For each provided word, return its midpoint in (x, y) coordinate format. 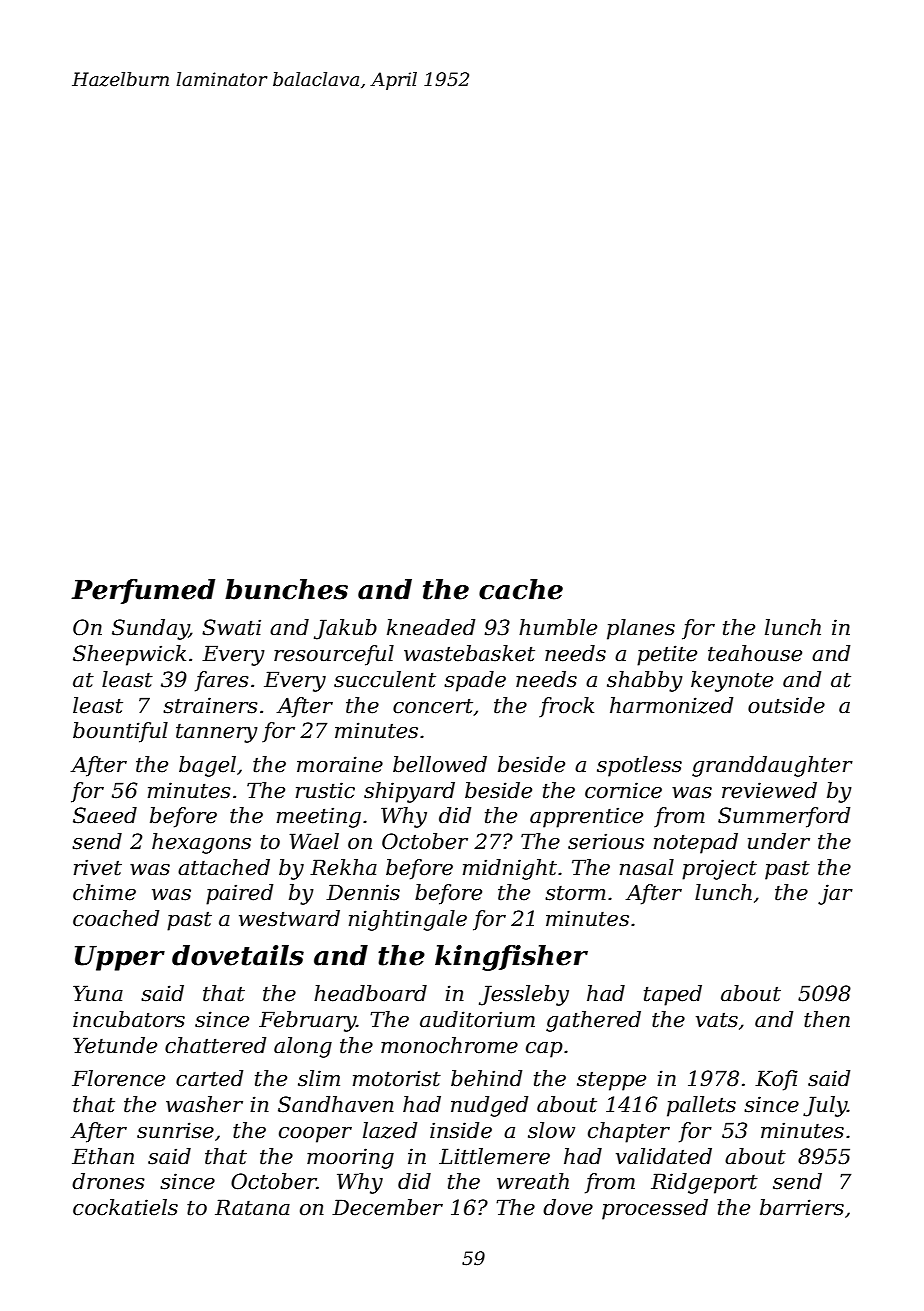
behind (486, 1078)
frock (566, 707)
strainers (210, 705)
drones (108, 1181)
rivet (98, 868)
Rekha (343, 867)
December (387, 1207)
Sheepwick (129, 655)
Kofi (776, 1080)
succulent (385, 679)
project (719, 869)
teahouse (755, 653)
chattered (215, 1045)
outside (786, 705)
